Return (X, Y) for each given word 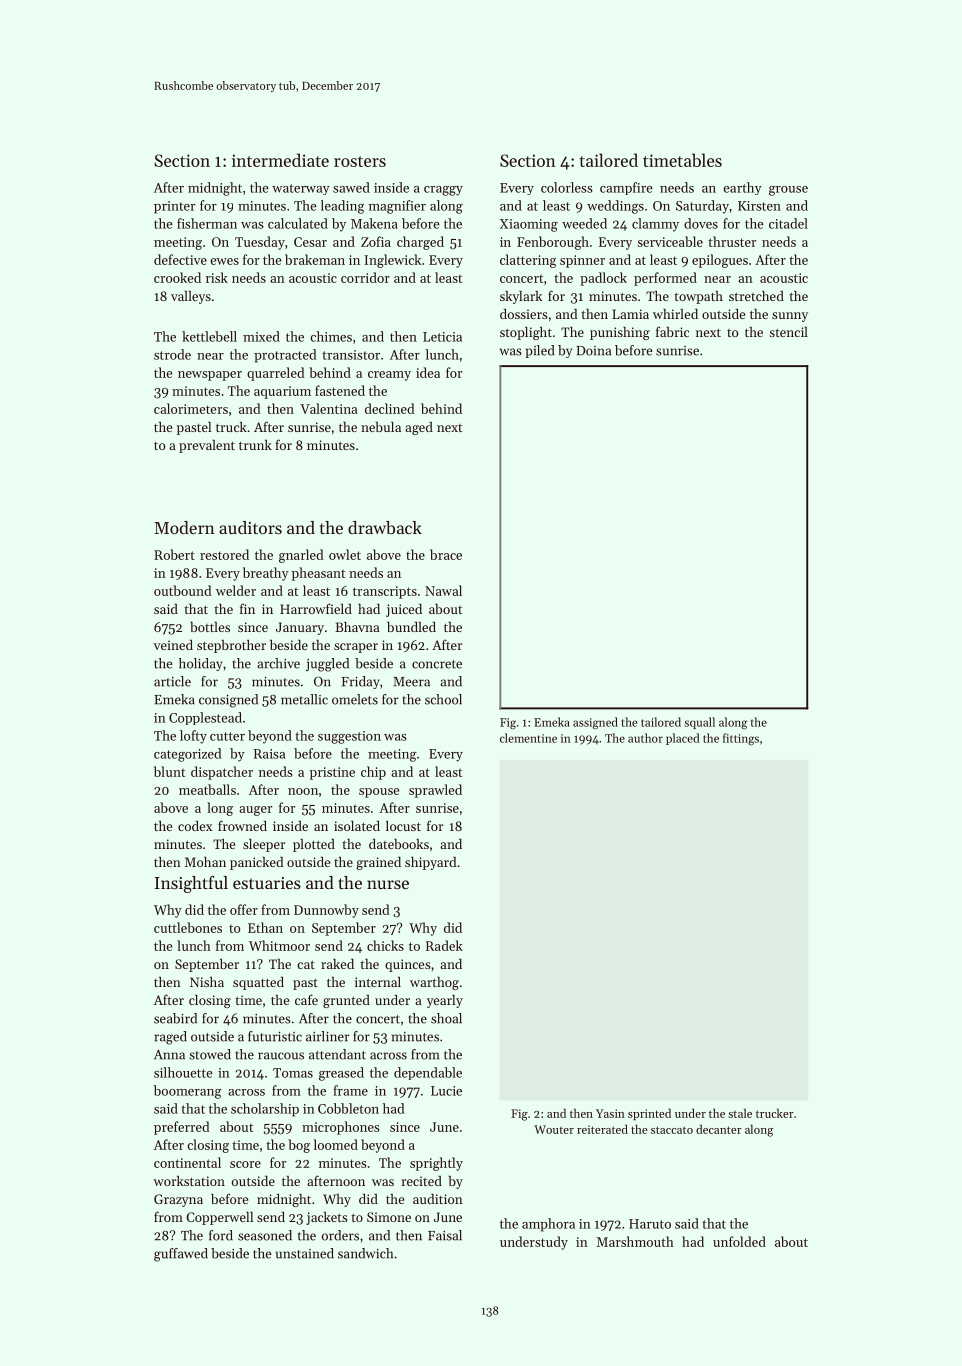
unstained (305, 1253)
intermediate (280, 160)
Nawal (443, 590)
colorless (567, 187)
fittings (741, 739)
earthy (742, 188)
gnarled (301, 556)
